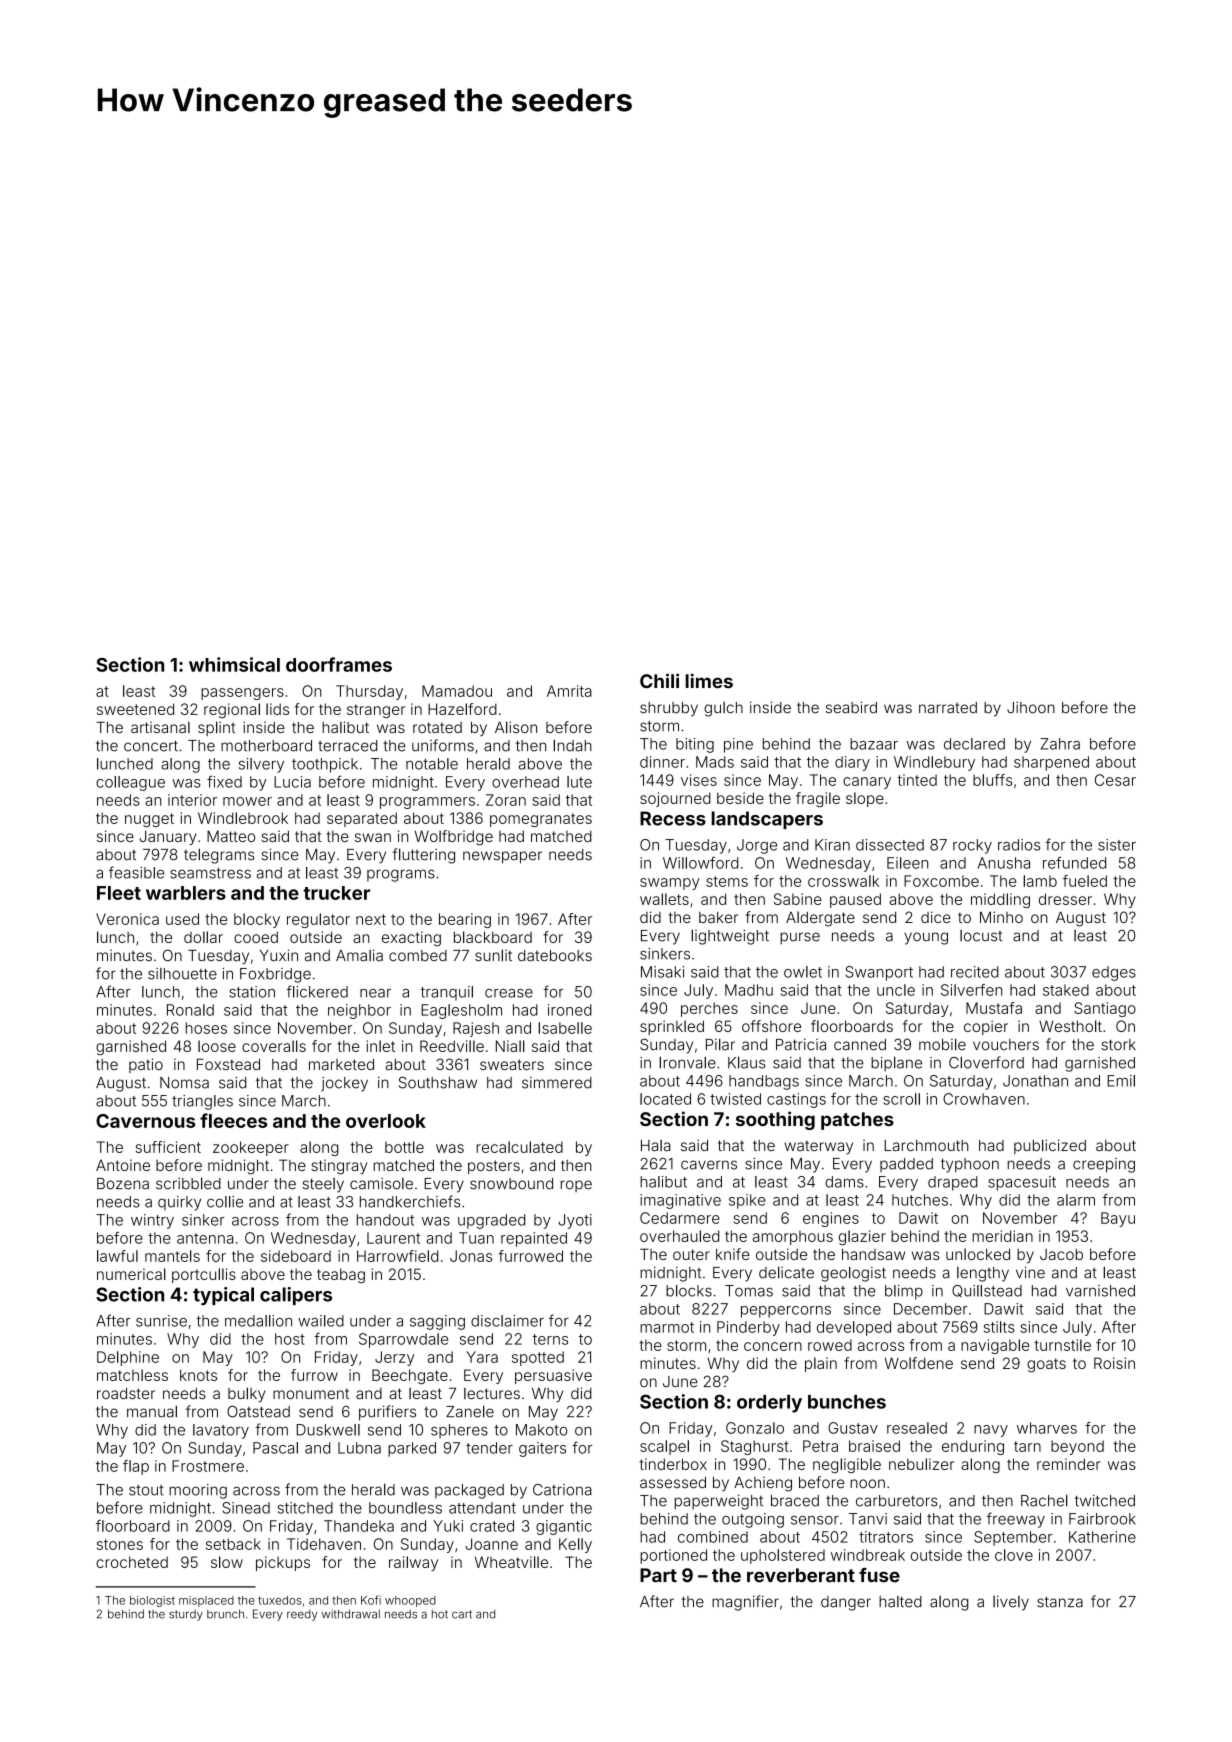 The width and height of the screenshot is (1232, 1742). I want to click on plain, so click(821, 1364).
